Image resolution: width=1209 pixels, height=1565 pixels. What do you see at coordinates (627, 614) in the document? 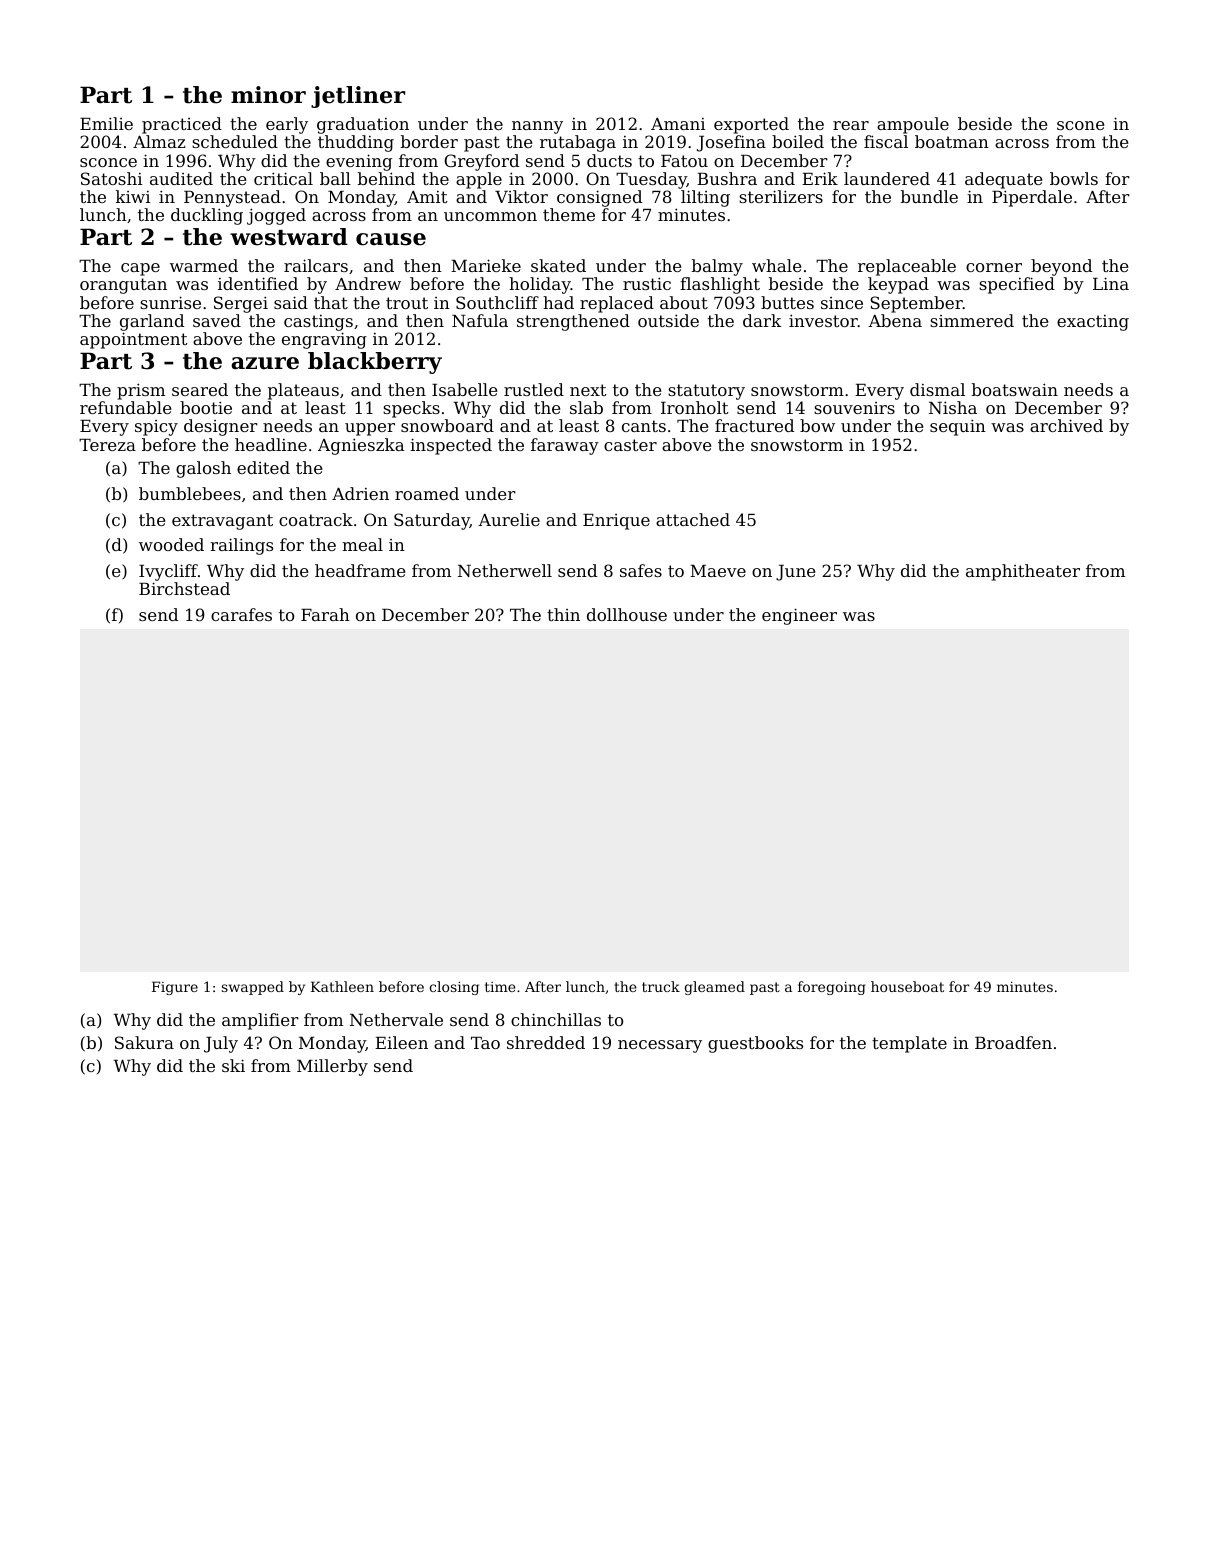
I see `dollhouse` at bounding box center [627, 614].
